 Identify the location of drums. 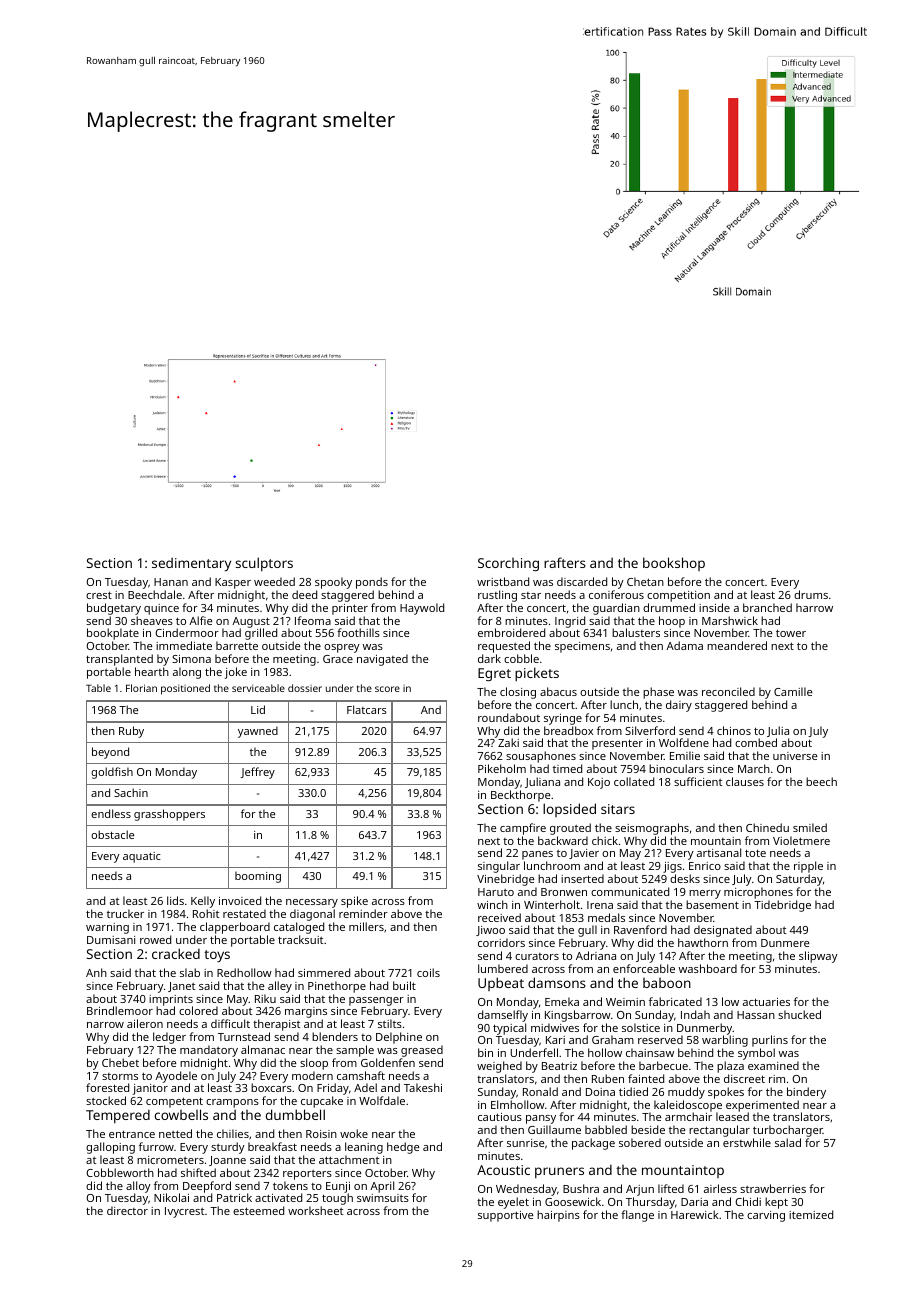
(811, 594).
